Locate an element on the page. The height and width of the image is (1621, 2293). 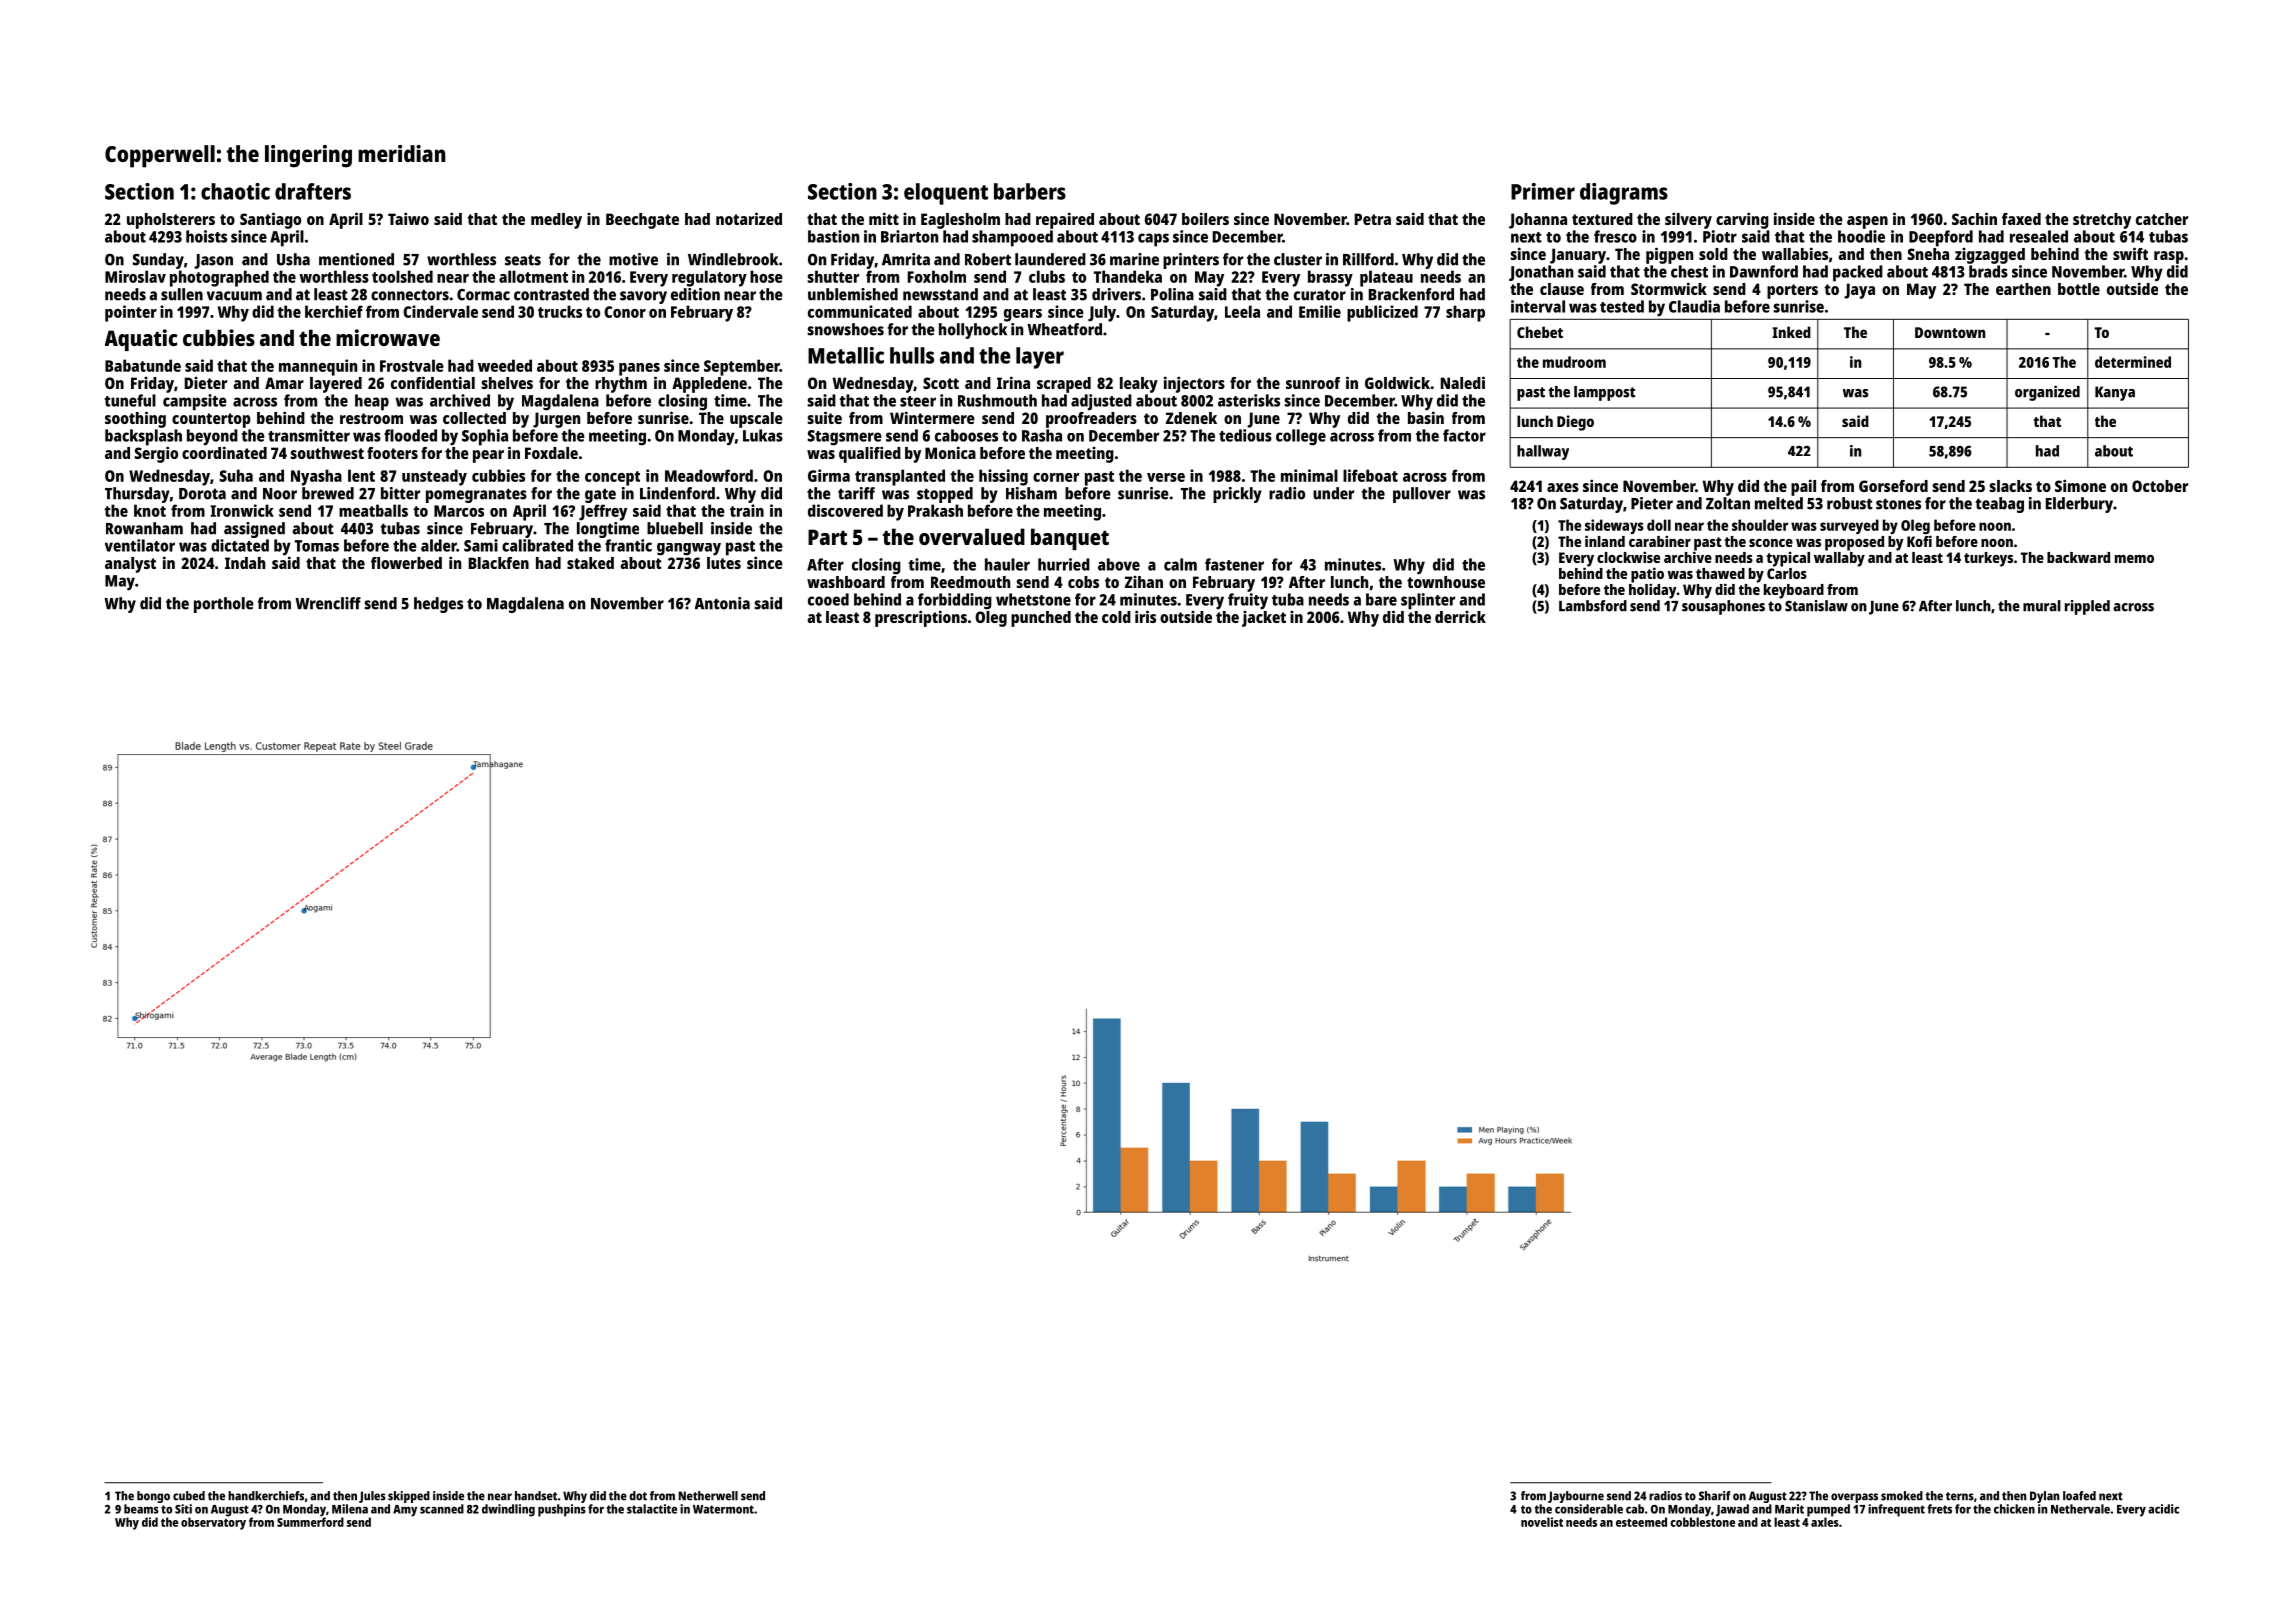
barbers is located at coordinates (1030, 191).
